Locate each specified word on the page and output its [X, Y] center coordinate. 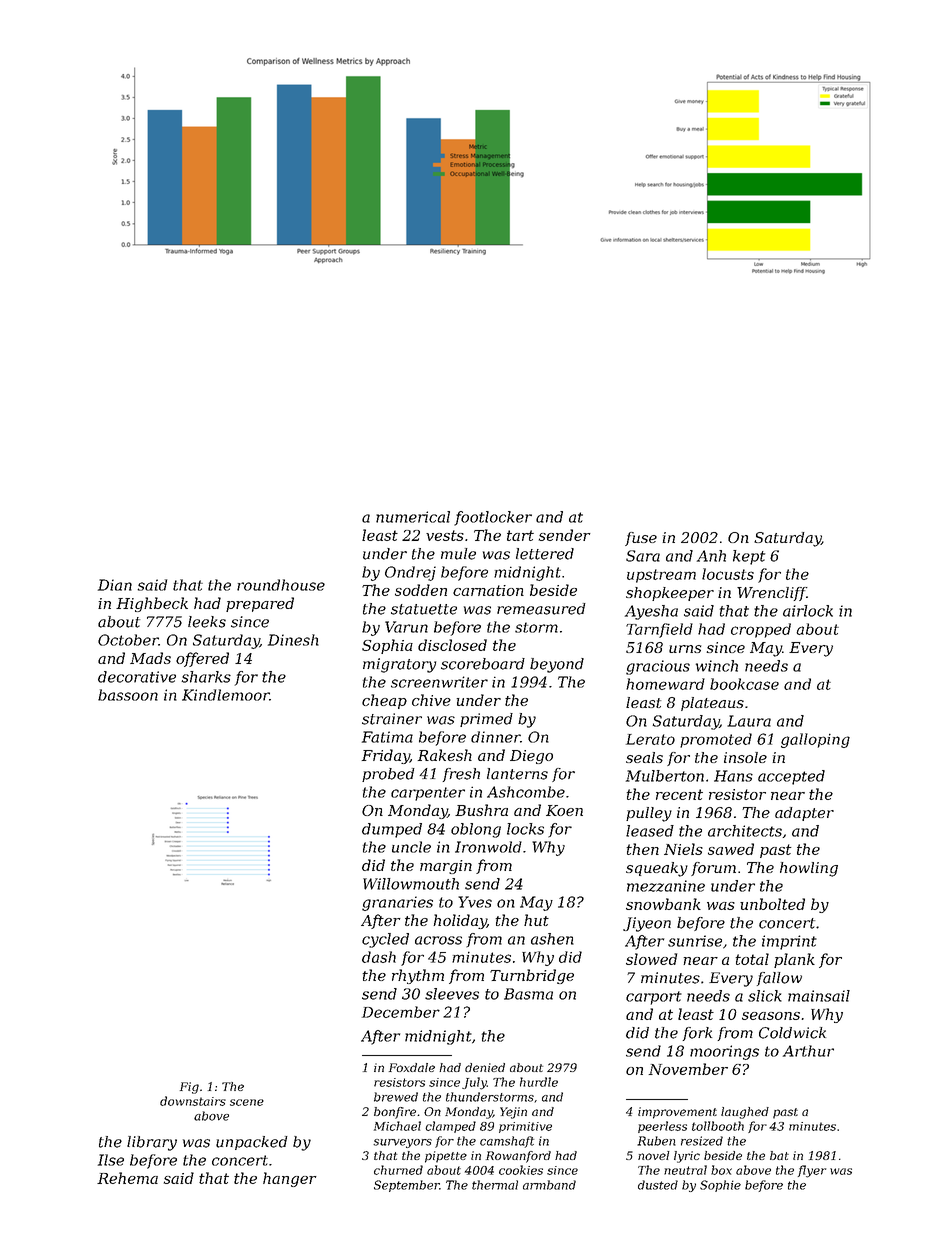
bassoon [128, 695]
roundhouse [281, 585]
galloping [815, 740]
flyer [812, 1171]
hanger [290, 1179]
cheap [384, 701]
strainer [392, 719]
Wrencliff [772, 594]
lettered [545, 554]
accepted [791, 777]
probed [388, 775]
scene [247, 1102]
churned [398, 1170]
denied [485, 1067]
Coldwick [792, 1033]
